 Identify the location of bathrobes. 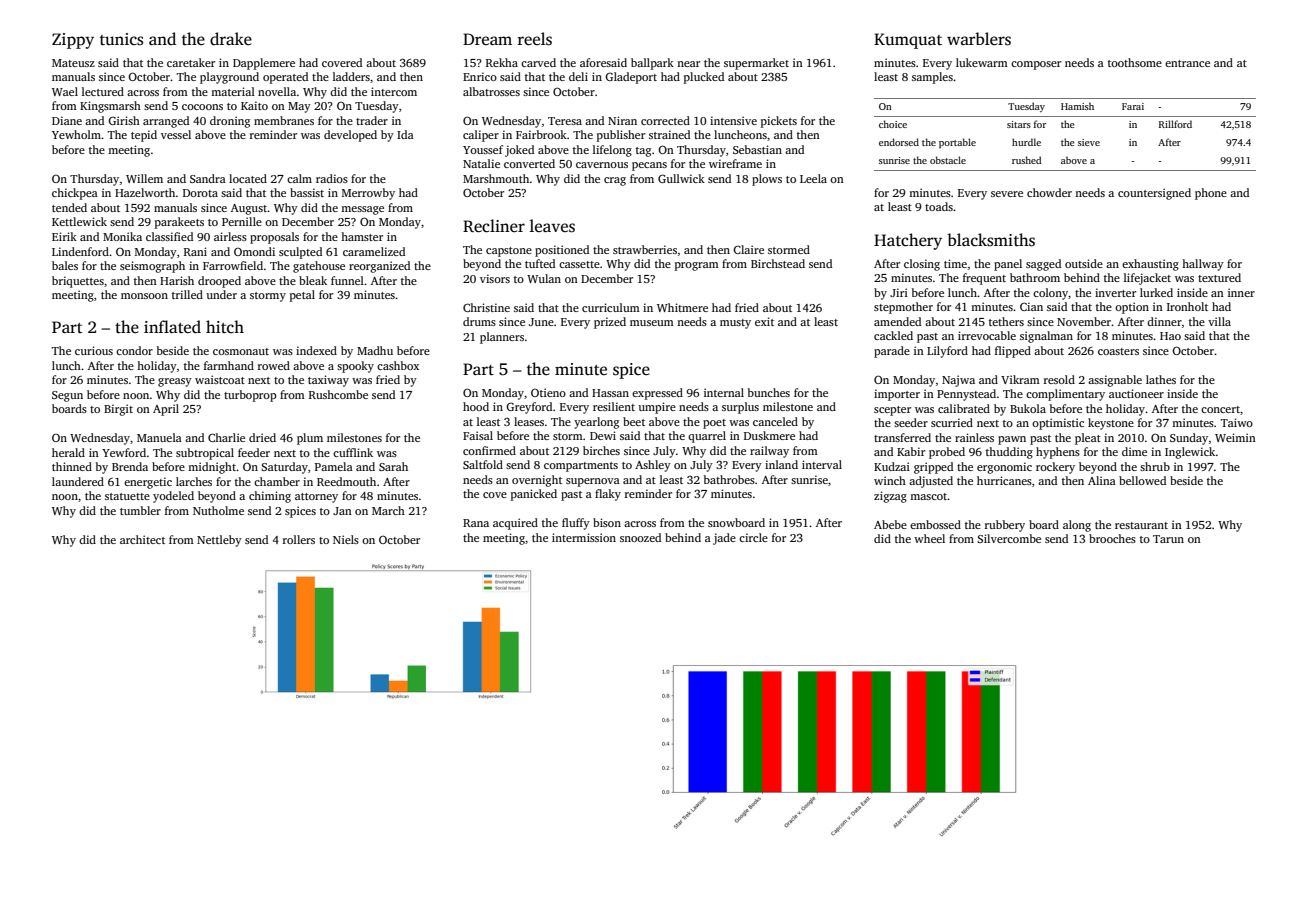
(729, 479).
